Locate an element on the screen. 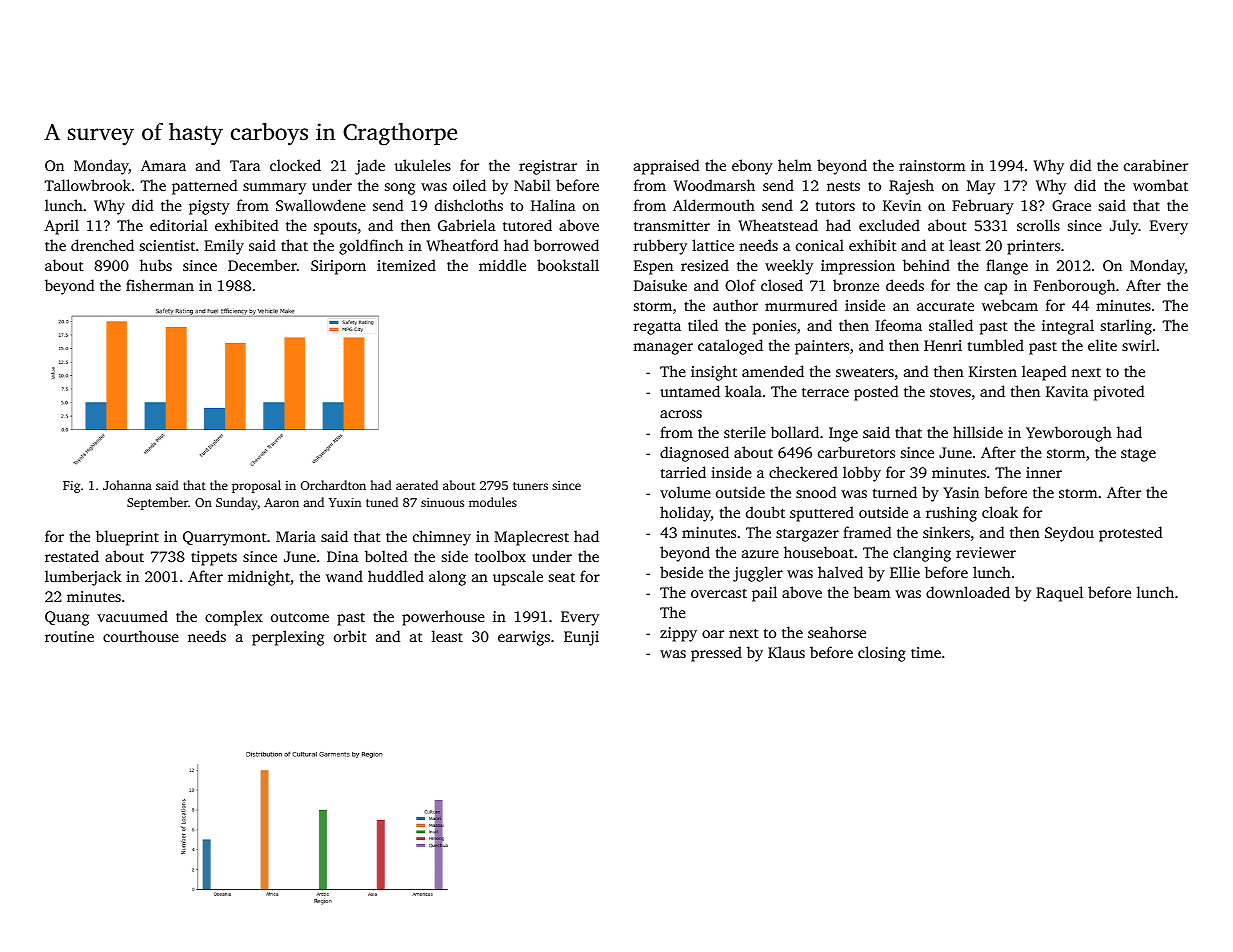 The image size is (1233, 952). Yewborough is located at coordinates (1069, 434).
